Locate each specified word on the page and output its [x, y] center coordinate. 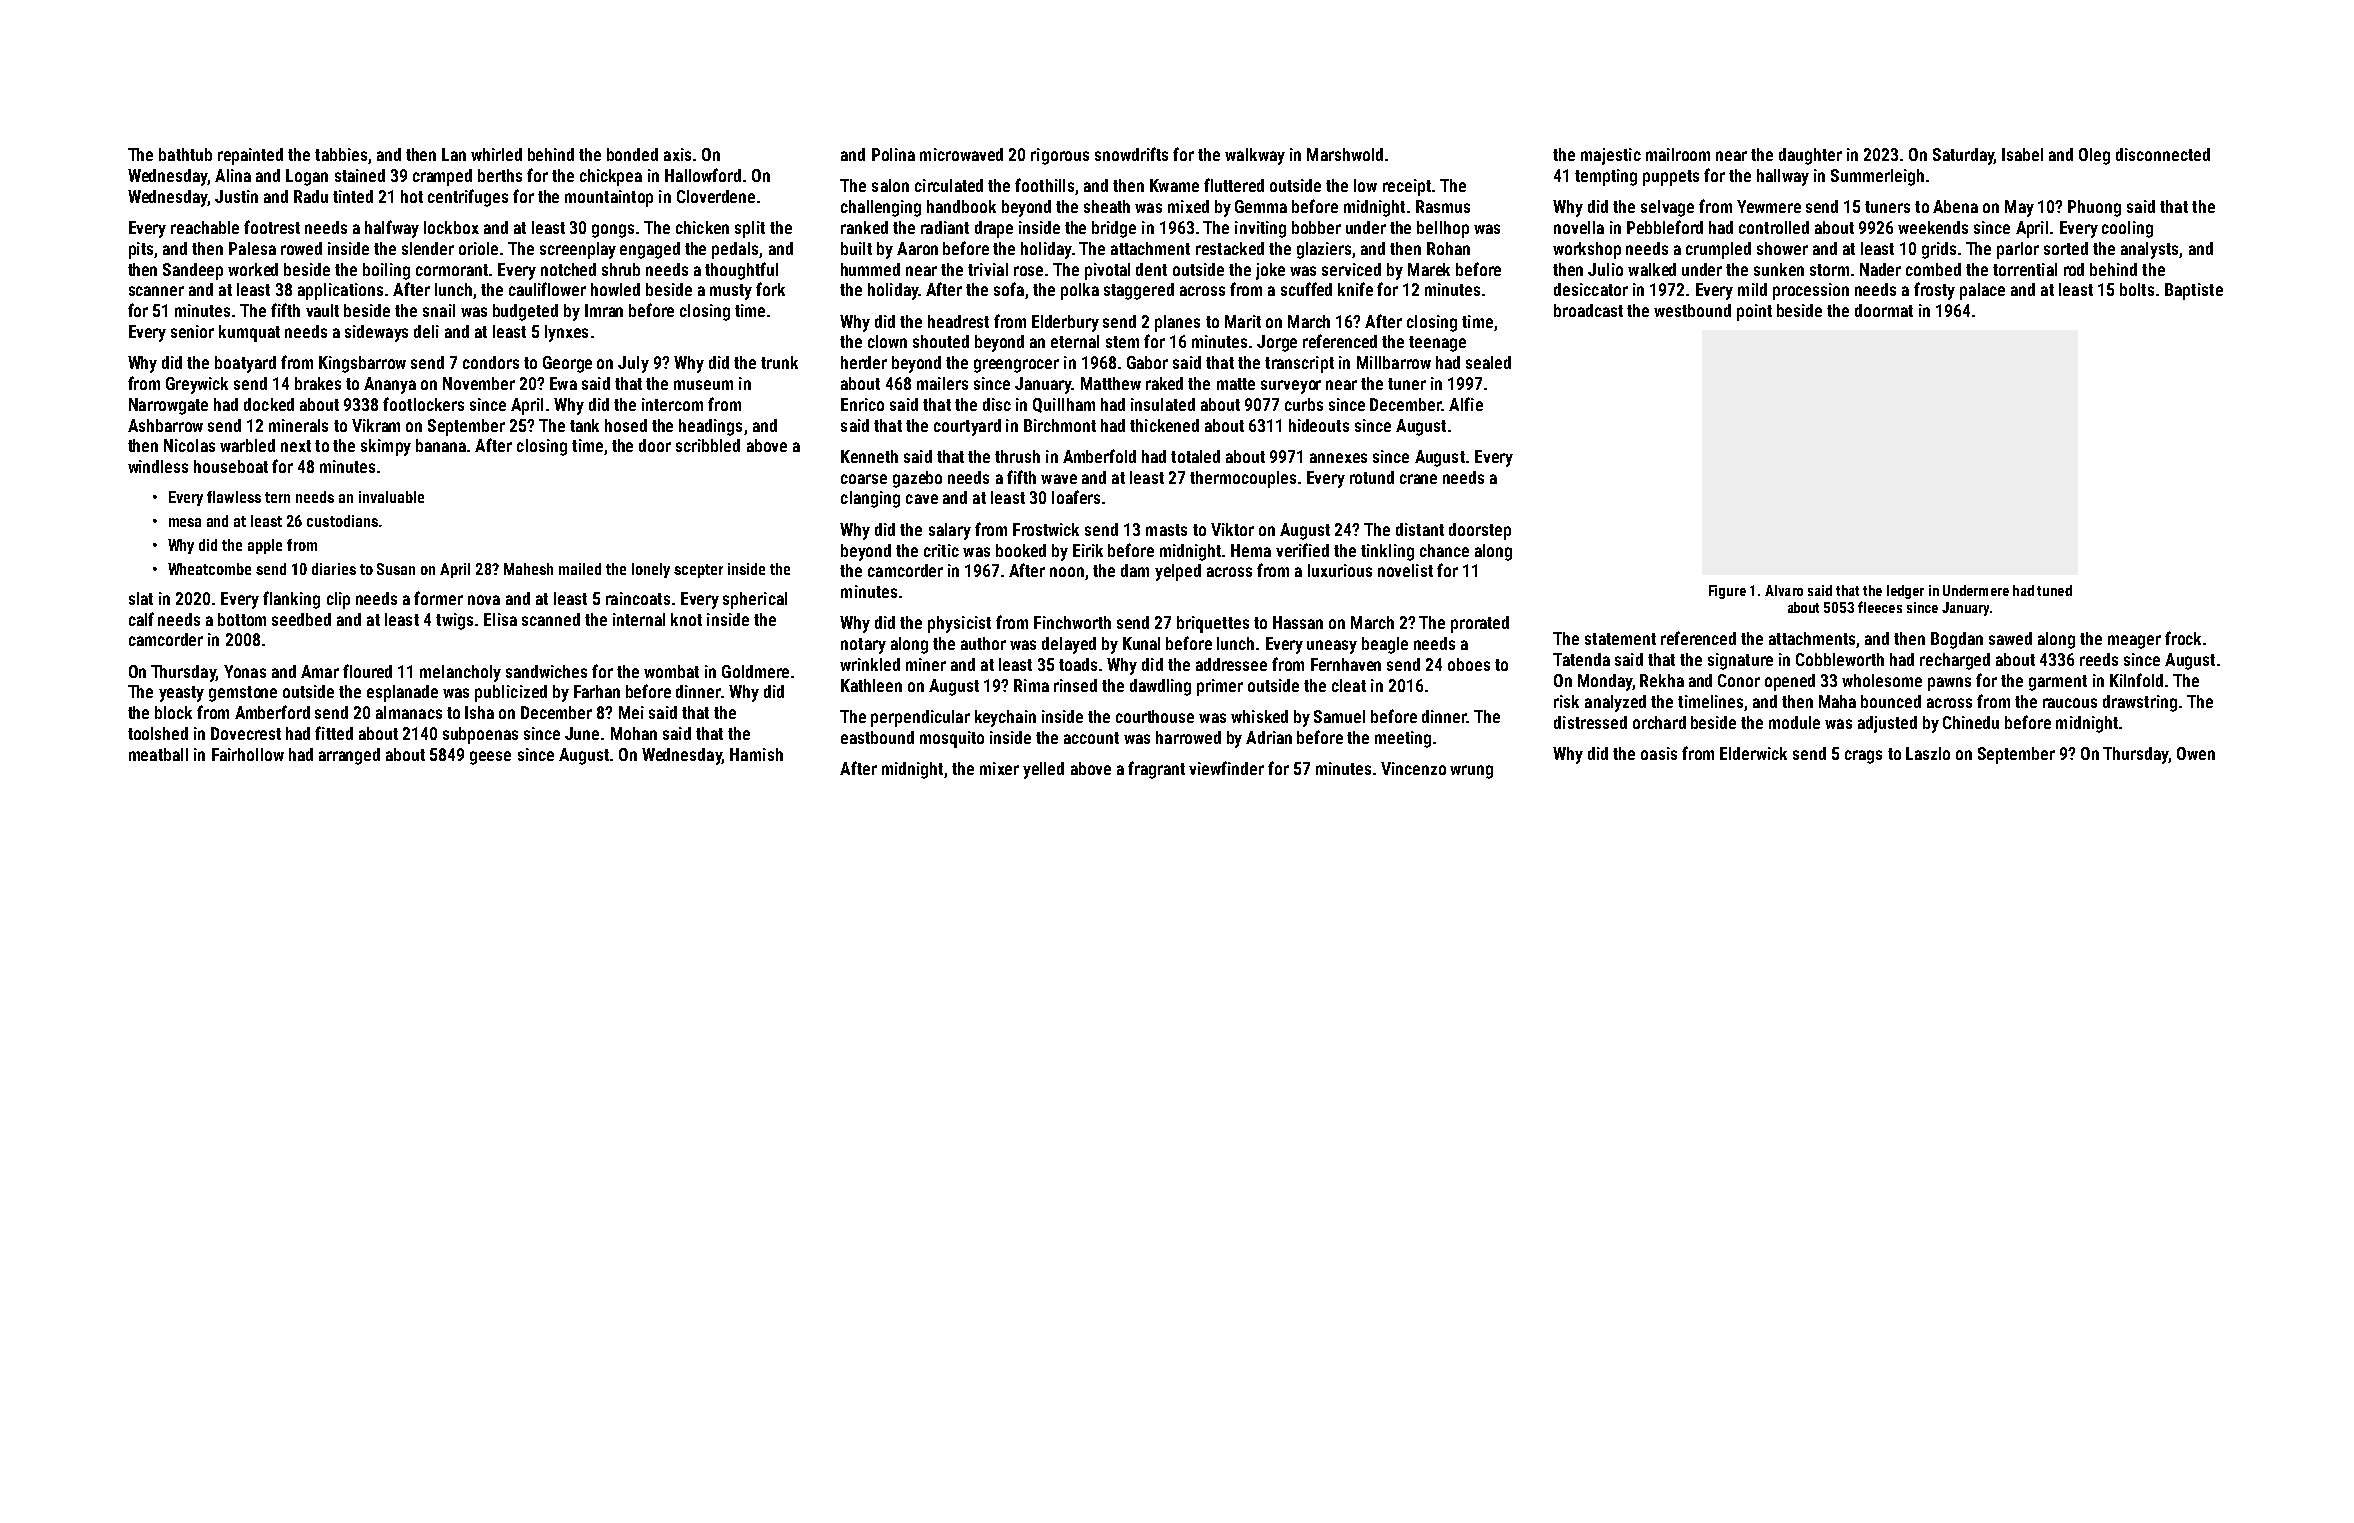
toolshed [158, 733]
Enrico [862, 404]
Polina [893, 154]
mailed [580, 569]
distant [1420, 529]
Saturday [1963, 156]
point [1754, 312]
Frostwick [1046, 529]
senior [192, 331]
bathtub [185, 154]
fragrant [1156, 770]
